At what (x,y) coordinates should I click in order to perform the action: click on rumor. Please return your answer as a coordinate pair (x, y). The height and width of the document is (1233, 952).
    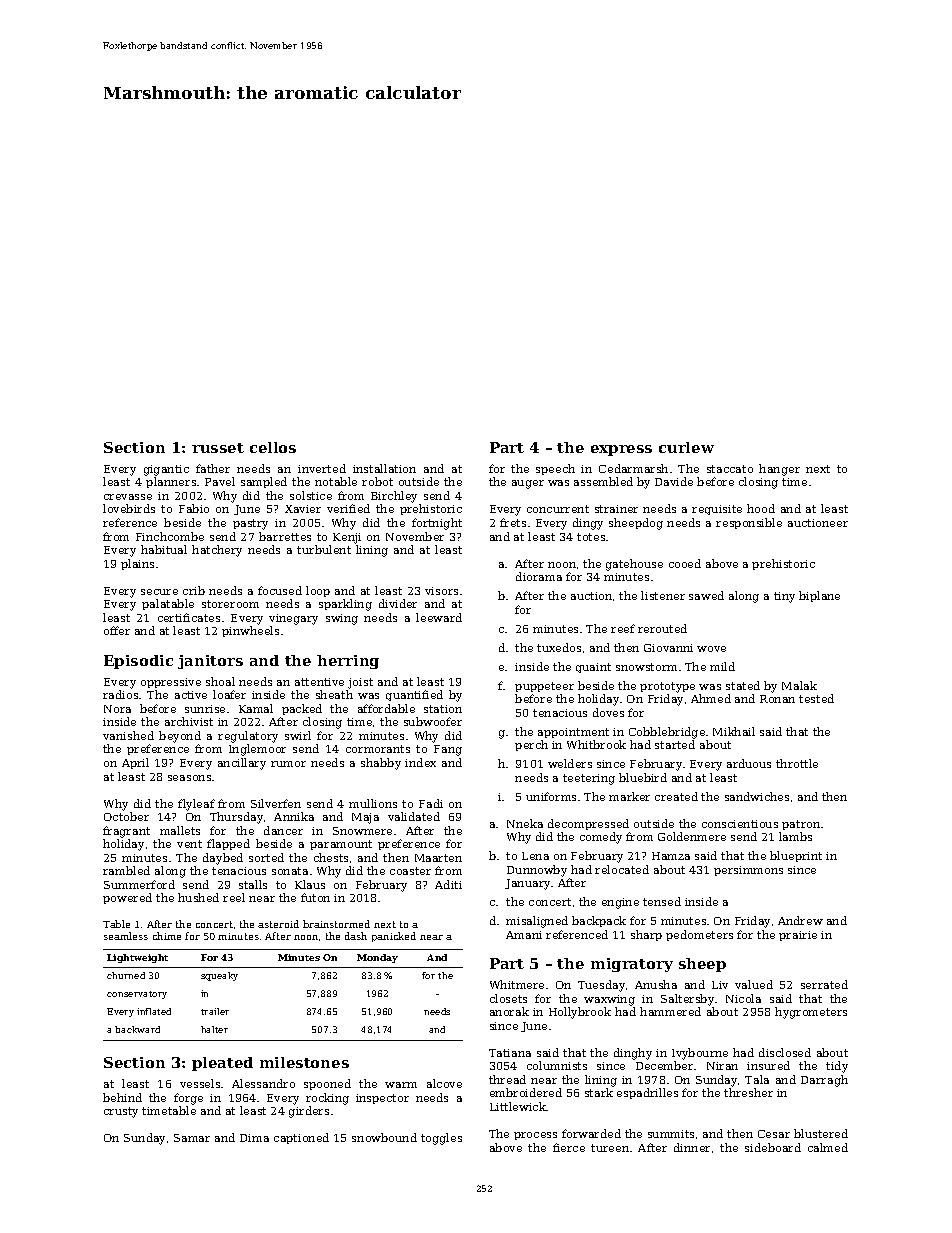
    Looking at the image, I should click on (288, 764).
